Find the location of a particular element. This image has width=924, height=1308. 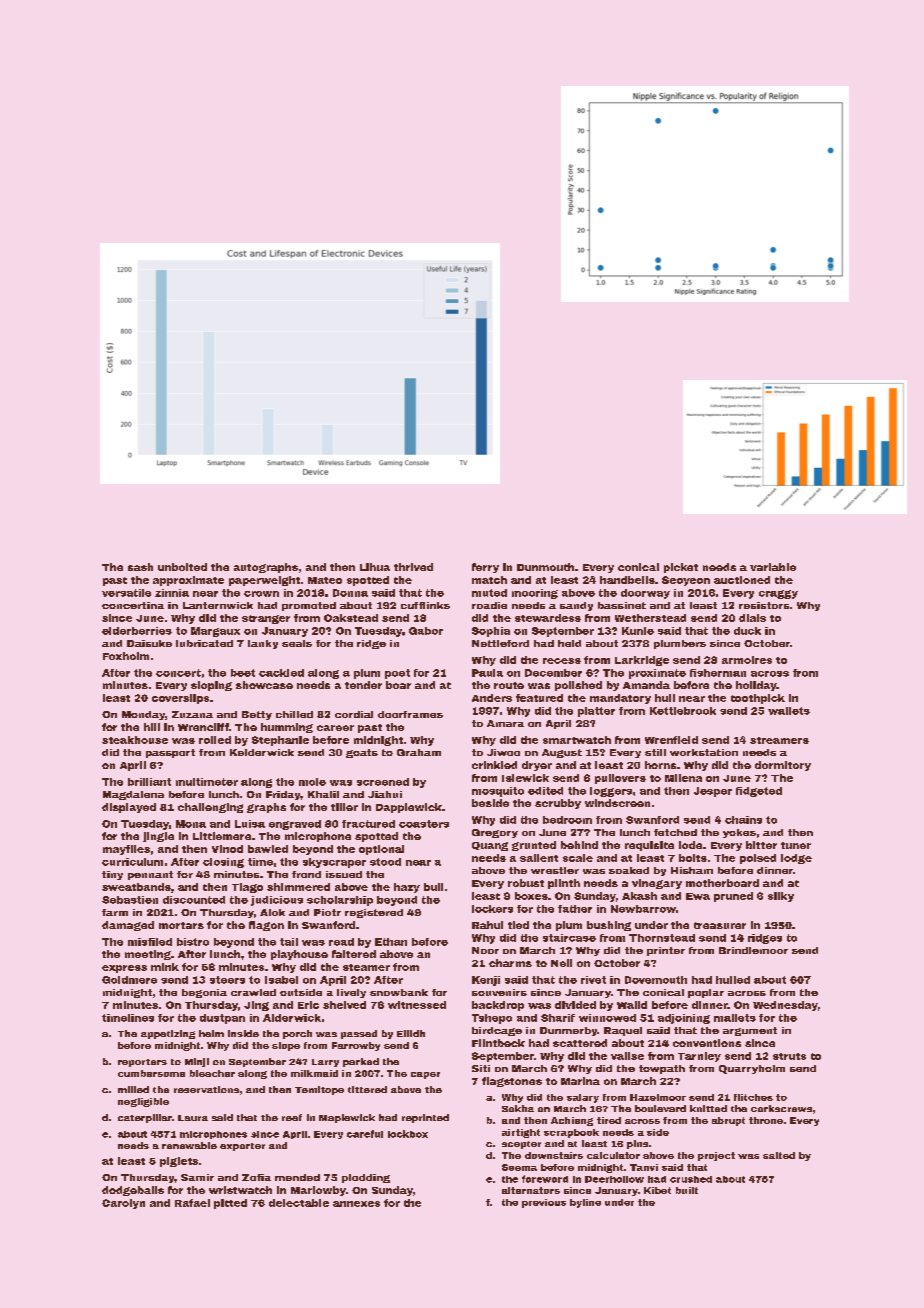

sash is located at coordinates (140, 567).
